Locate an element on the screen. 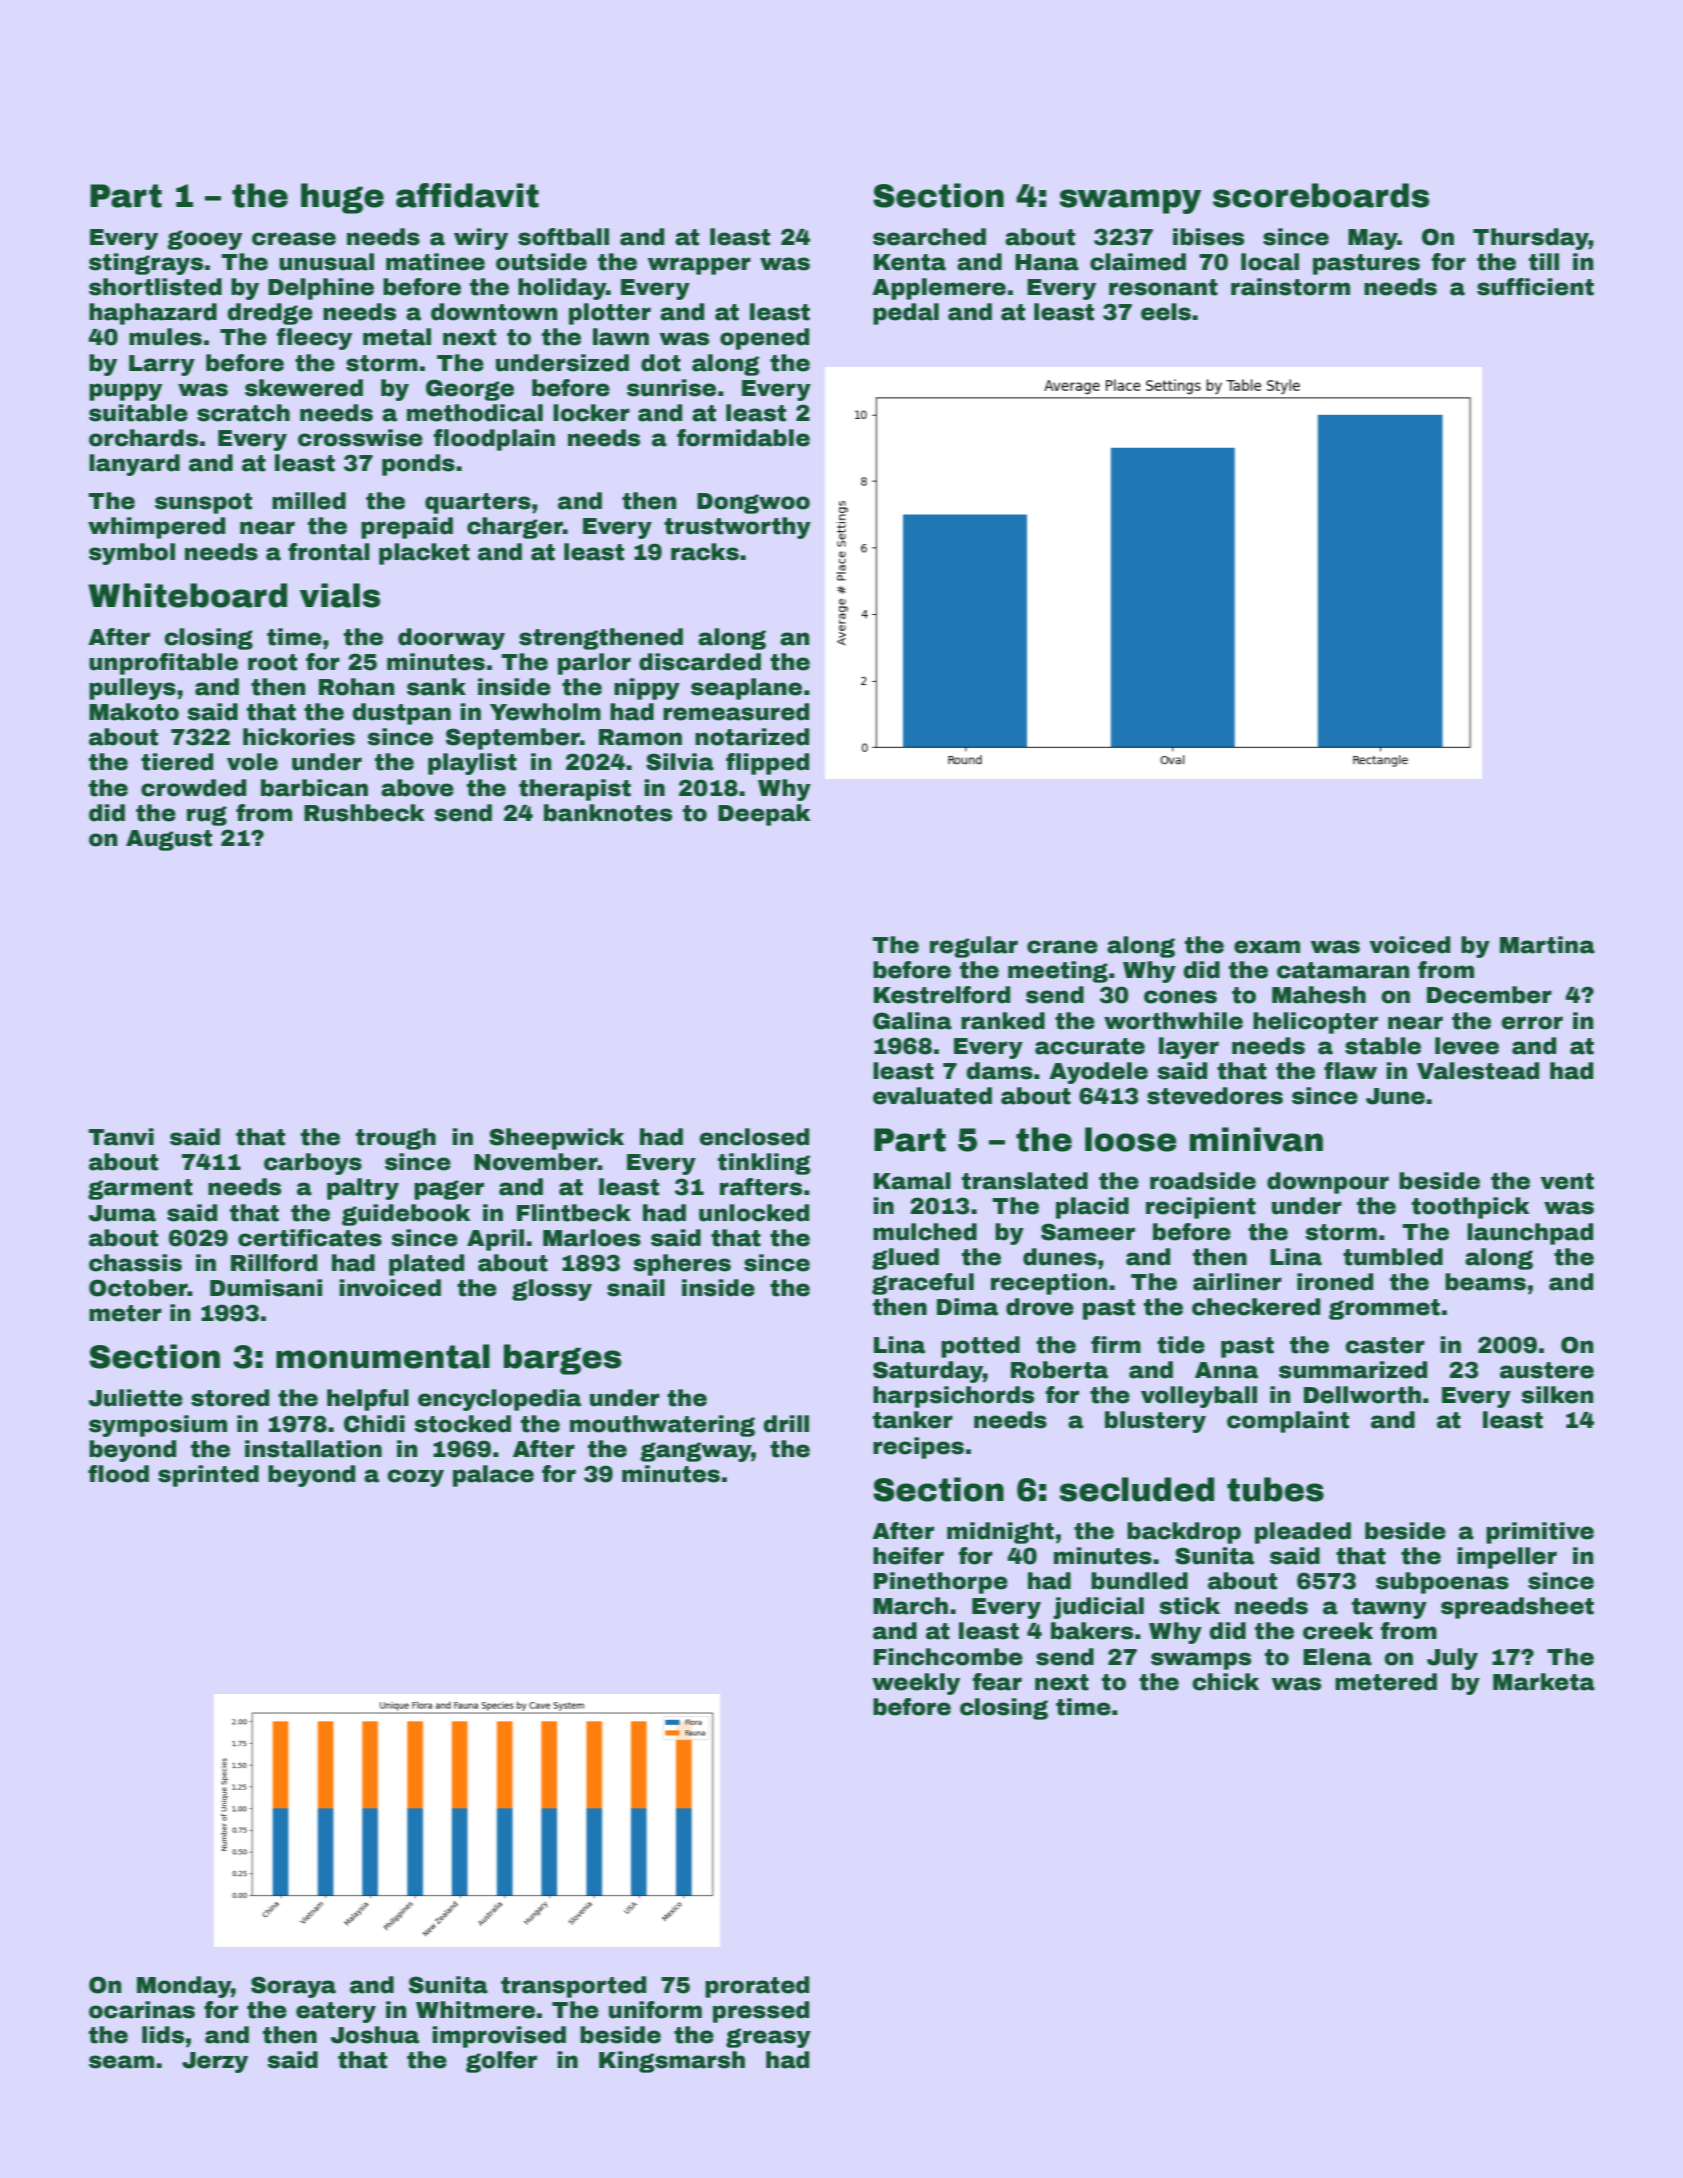  Tanvi is located at coordinates (121, 1137).
